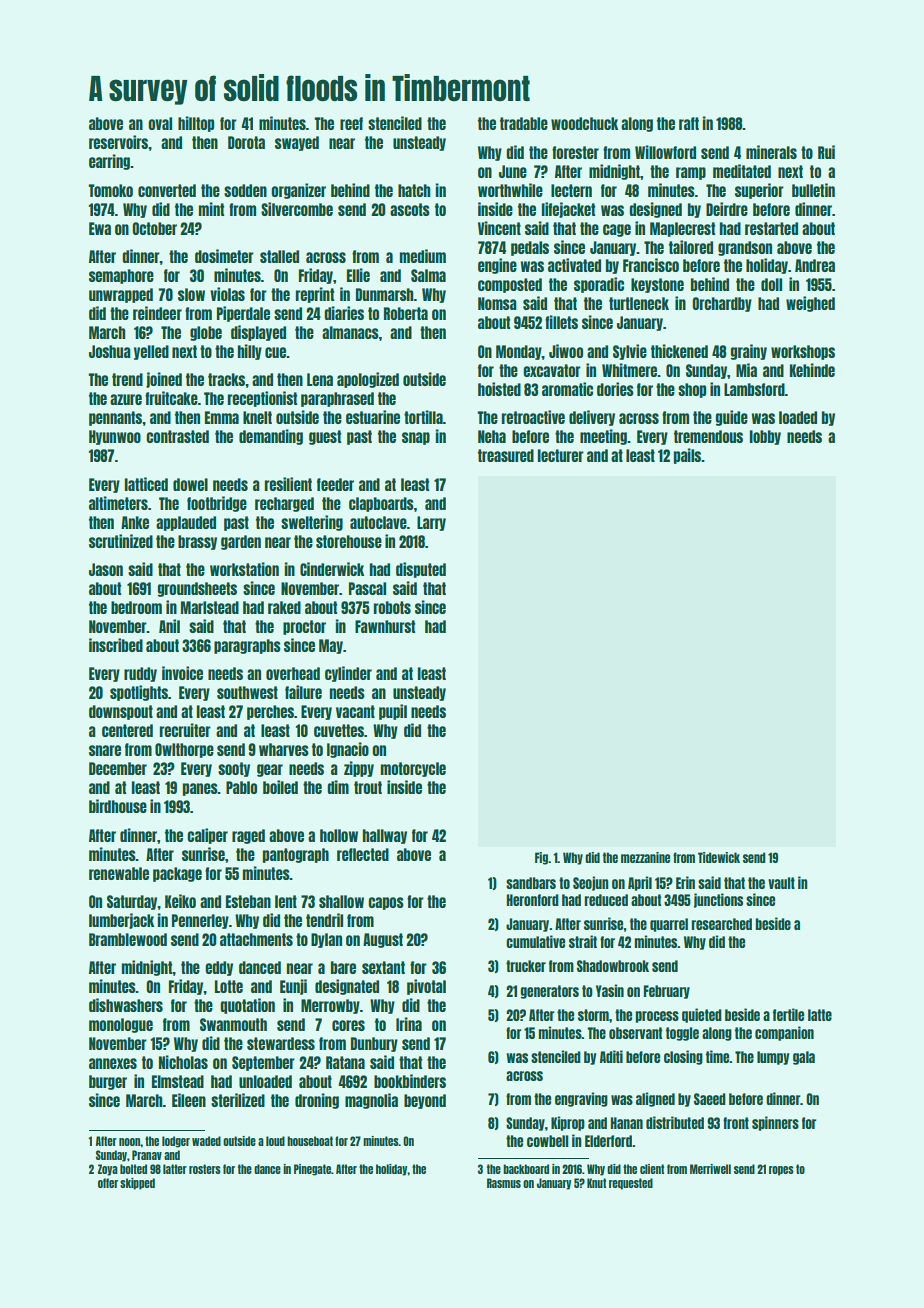 The height and width of the page is (1308, 924). What do you see at coordinates (688, 456) in the page?
I see `pails` at bounding box center [688, 456].
